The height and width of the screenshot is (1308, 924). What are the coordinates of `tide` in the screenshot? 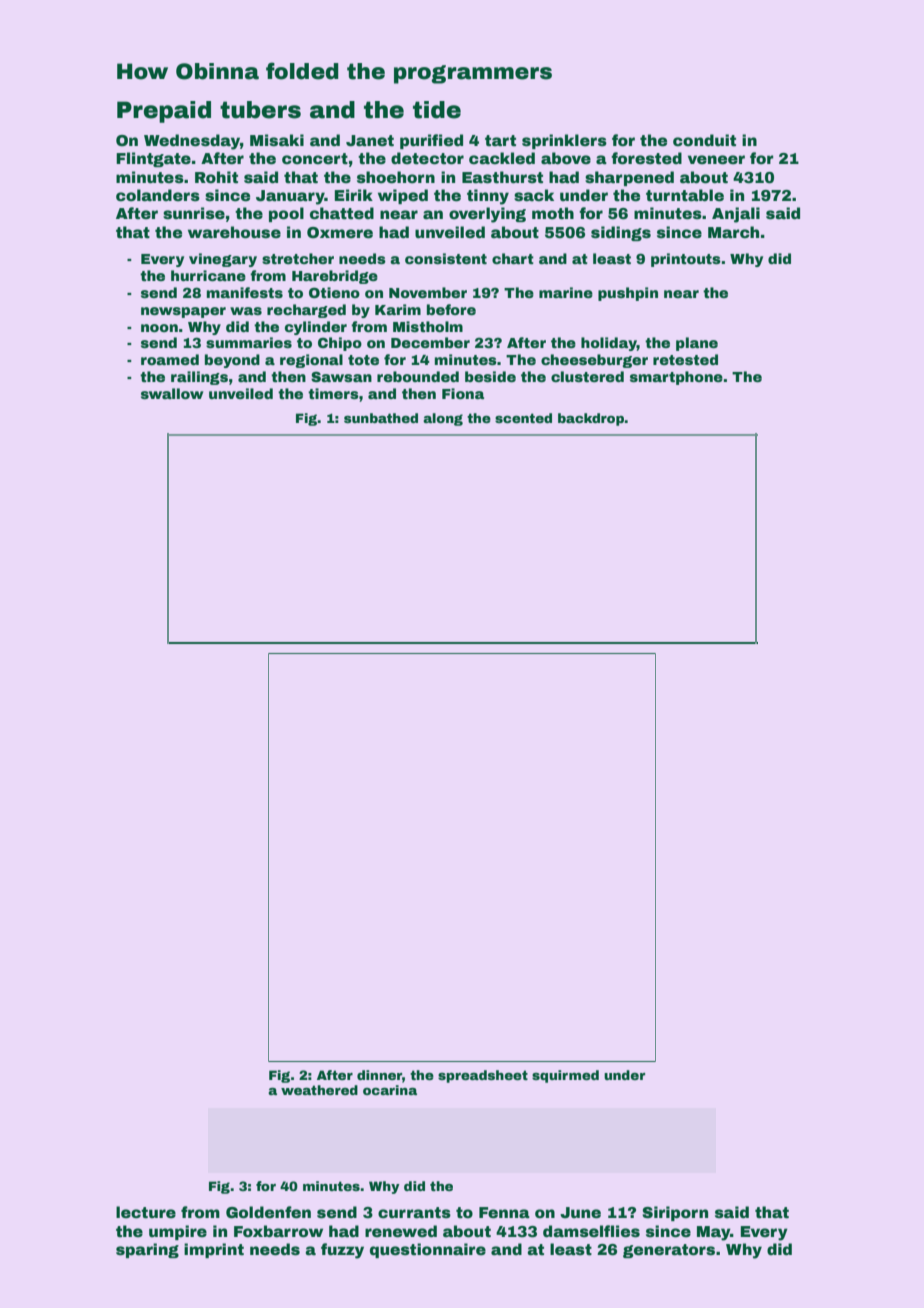 It's located at (437, 110).
